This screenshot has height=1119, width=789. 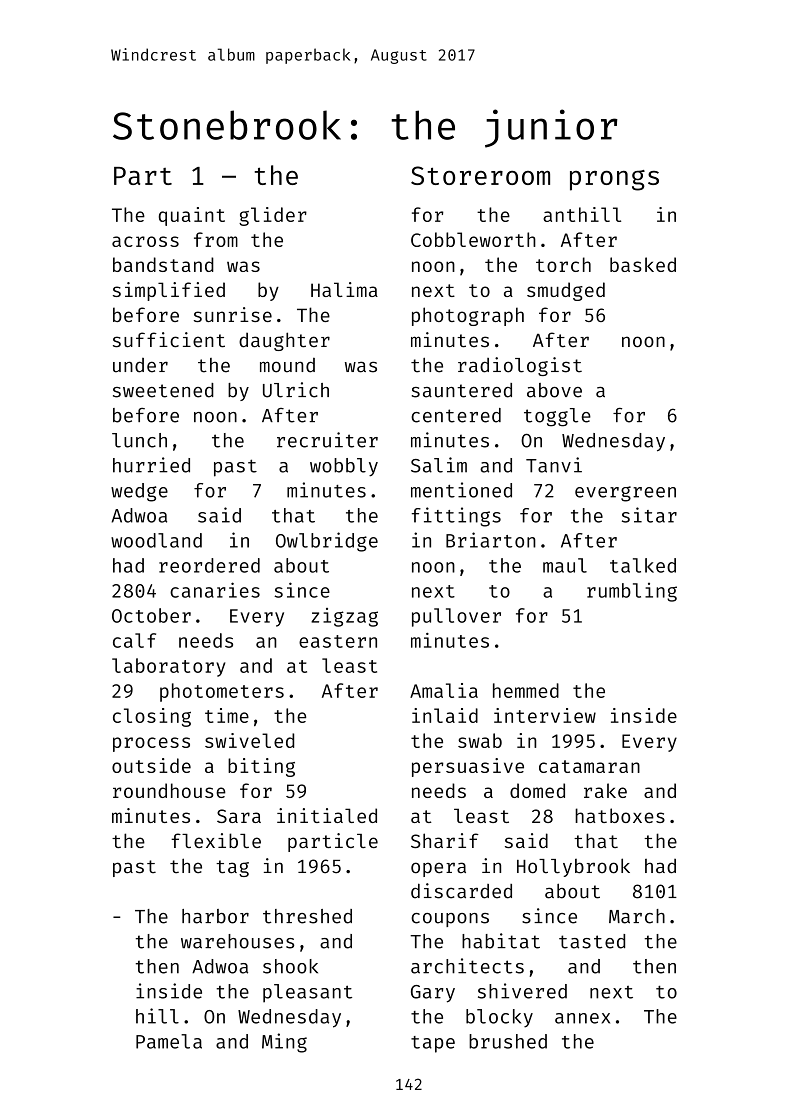 What do you see at coordinates (192, 216) in the screenshot?
I see `quaint` at bounding box center [192, 216].
